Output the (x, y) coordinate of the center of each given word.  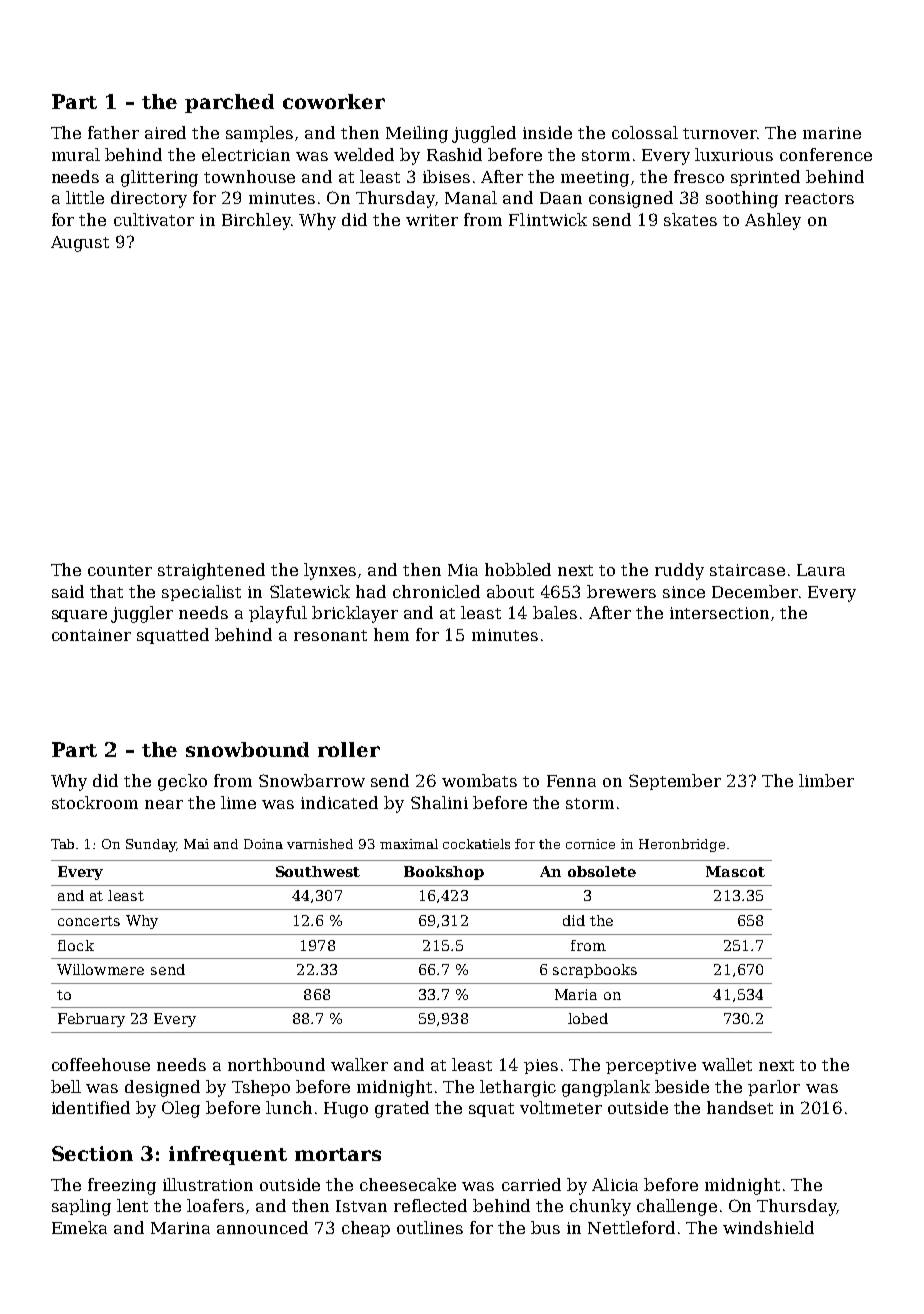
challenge (677, 1207)
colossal (645, 132)
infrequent (228, 1155)
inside (547, 132)
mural (76, 154)
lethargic (518, 1088)
